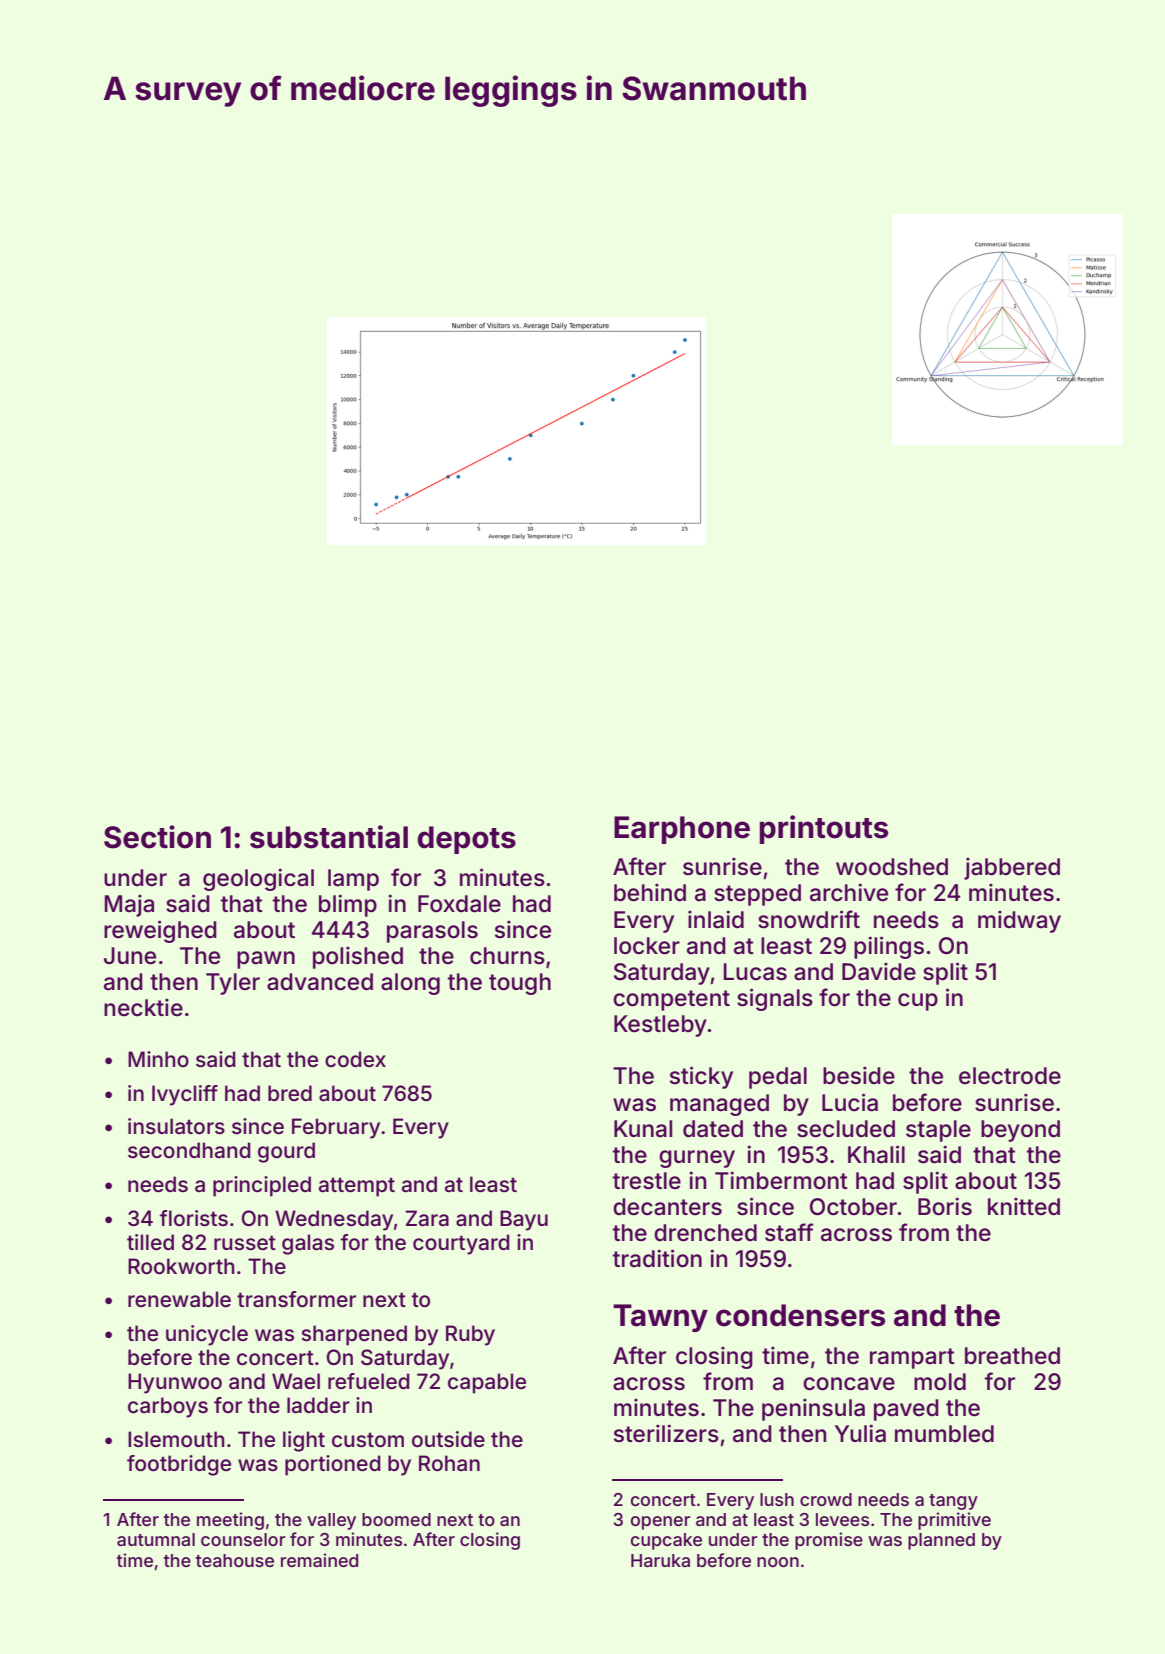 The height and width of the image is (1654, 1165). What do you see at coordinates (671, 1000) in the image?
I see `competent` at bounding box center [671, 1000].
